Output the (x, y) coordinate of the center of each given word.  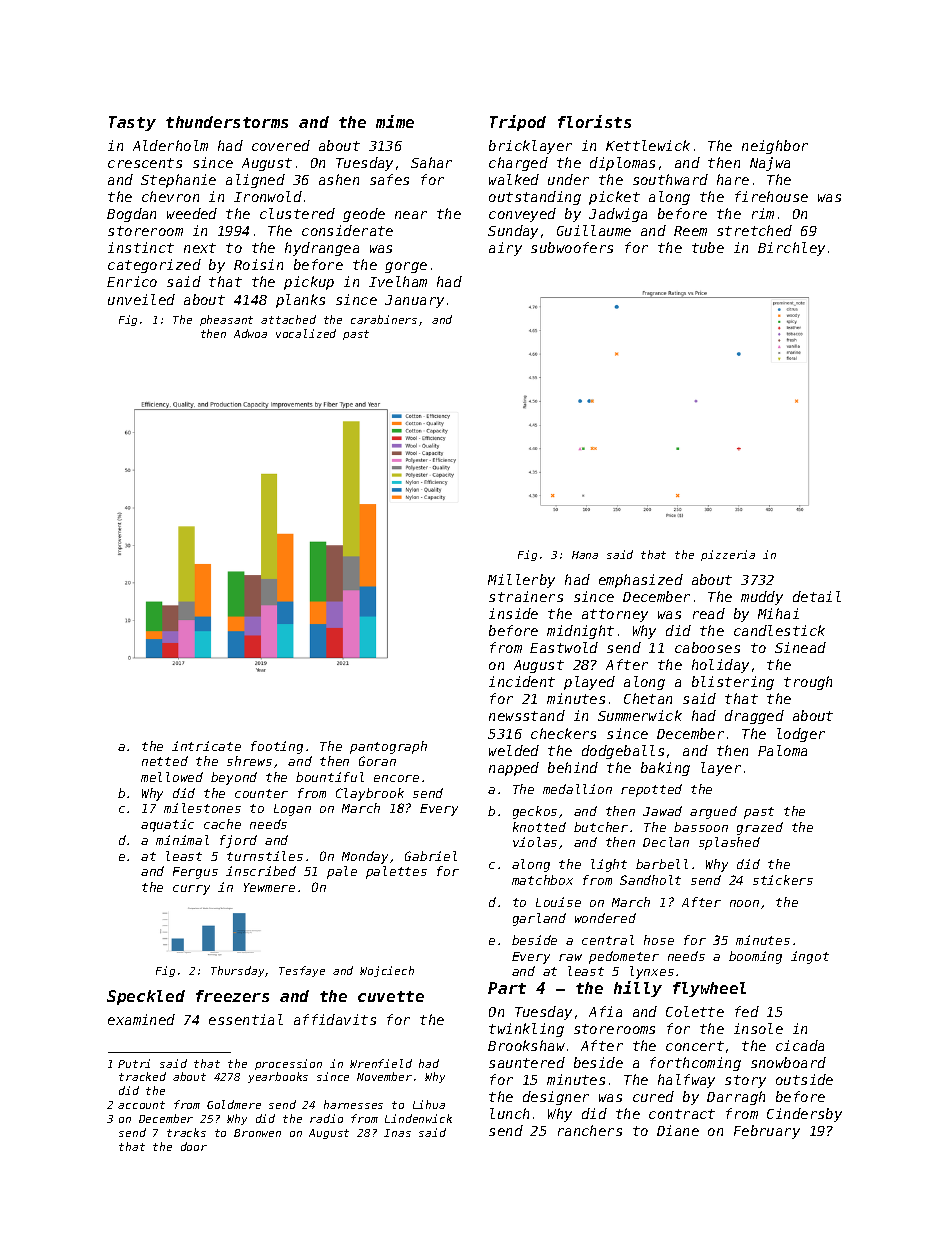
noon (744, 903)
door (194, 1146)
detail (817, 596)
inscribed (261, 871)
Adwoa (250, 333)
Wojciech (387, 971)
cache (222, 824)
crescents (145, 163)
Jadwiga (618, 215)
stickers (783, 880)
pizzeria (728, 555)
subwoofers (572, 247)
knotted (539, 827)
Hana (585, 555)
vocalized (306, 333)
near (411, 215)
